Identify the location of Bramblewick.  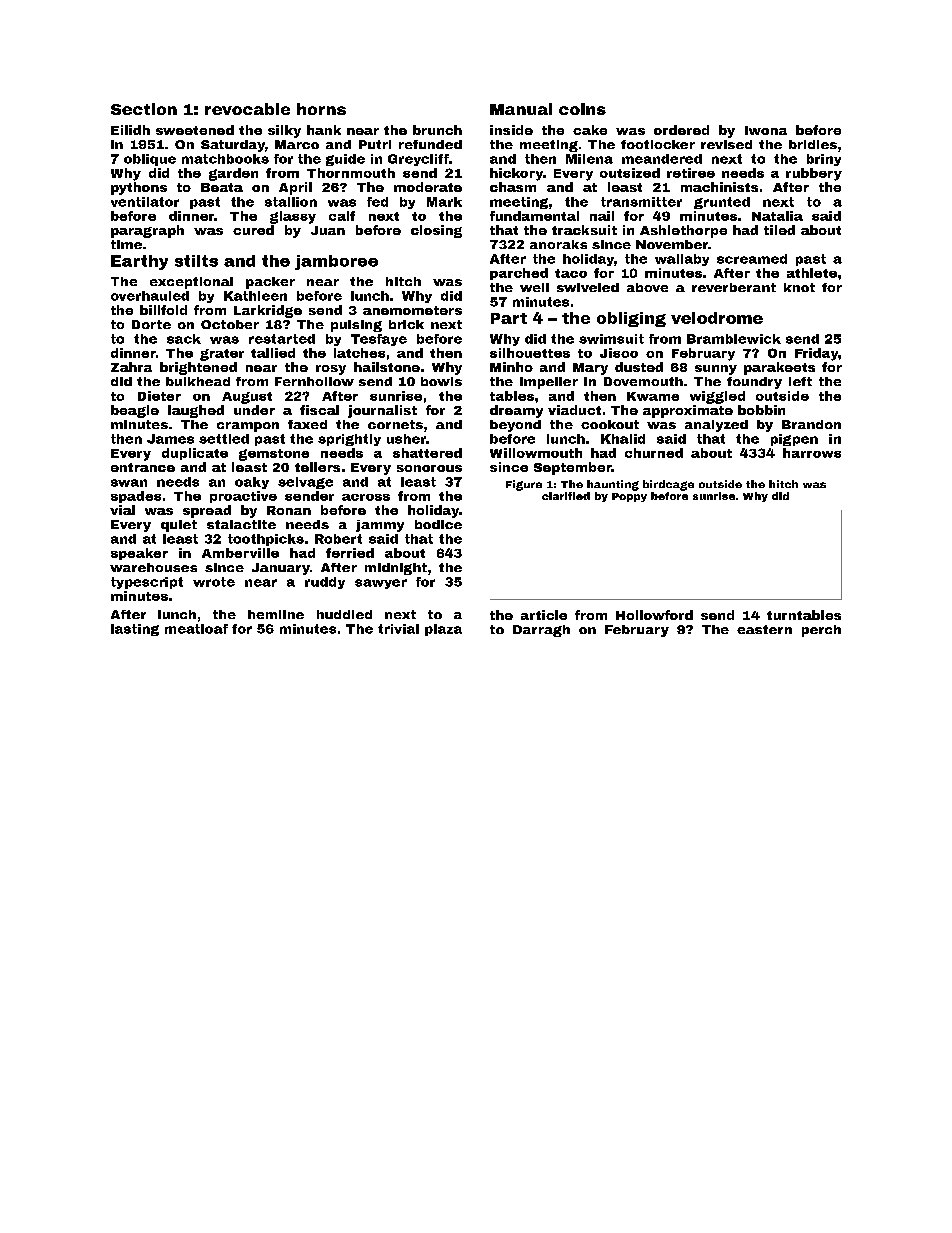
(734, 339).
